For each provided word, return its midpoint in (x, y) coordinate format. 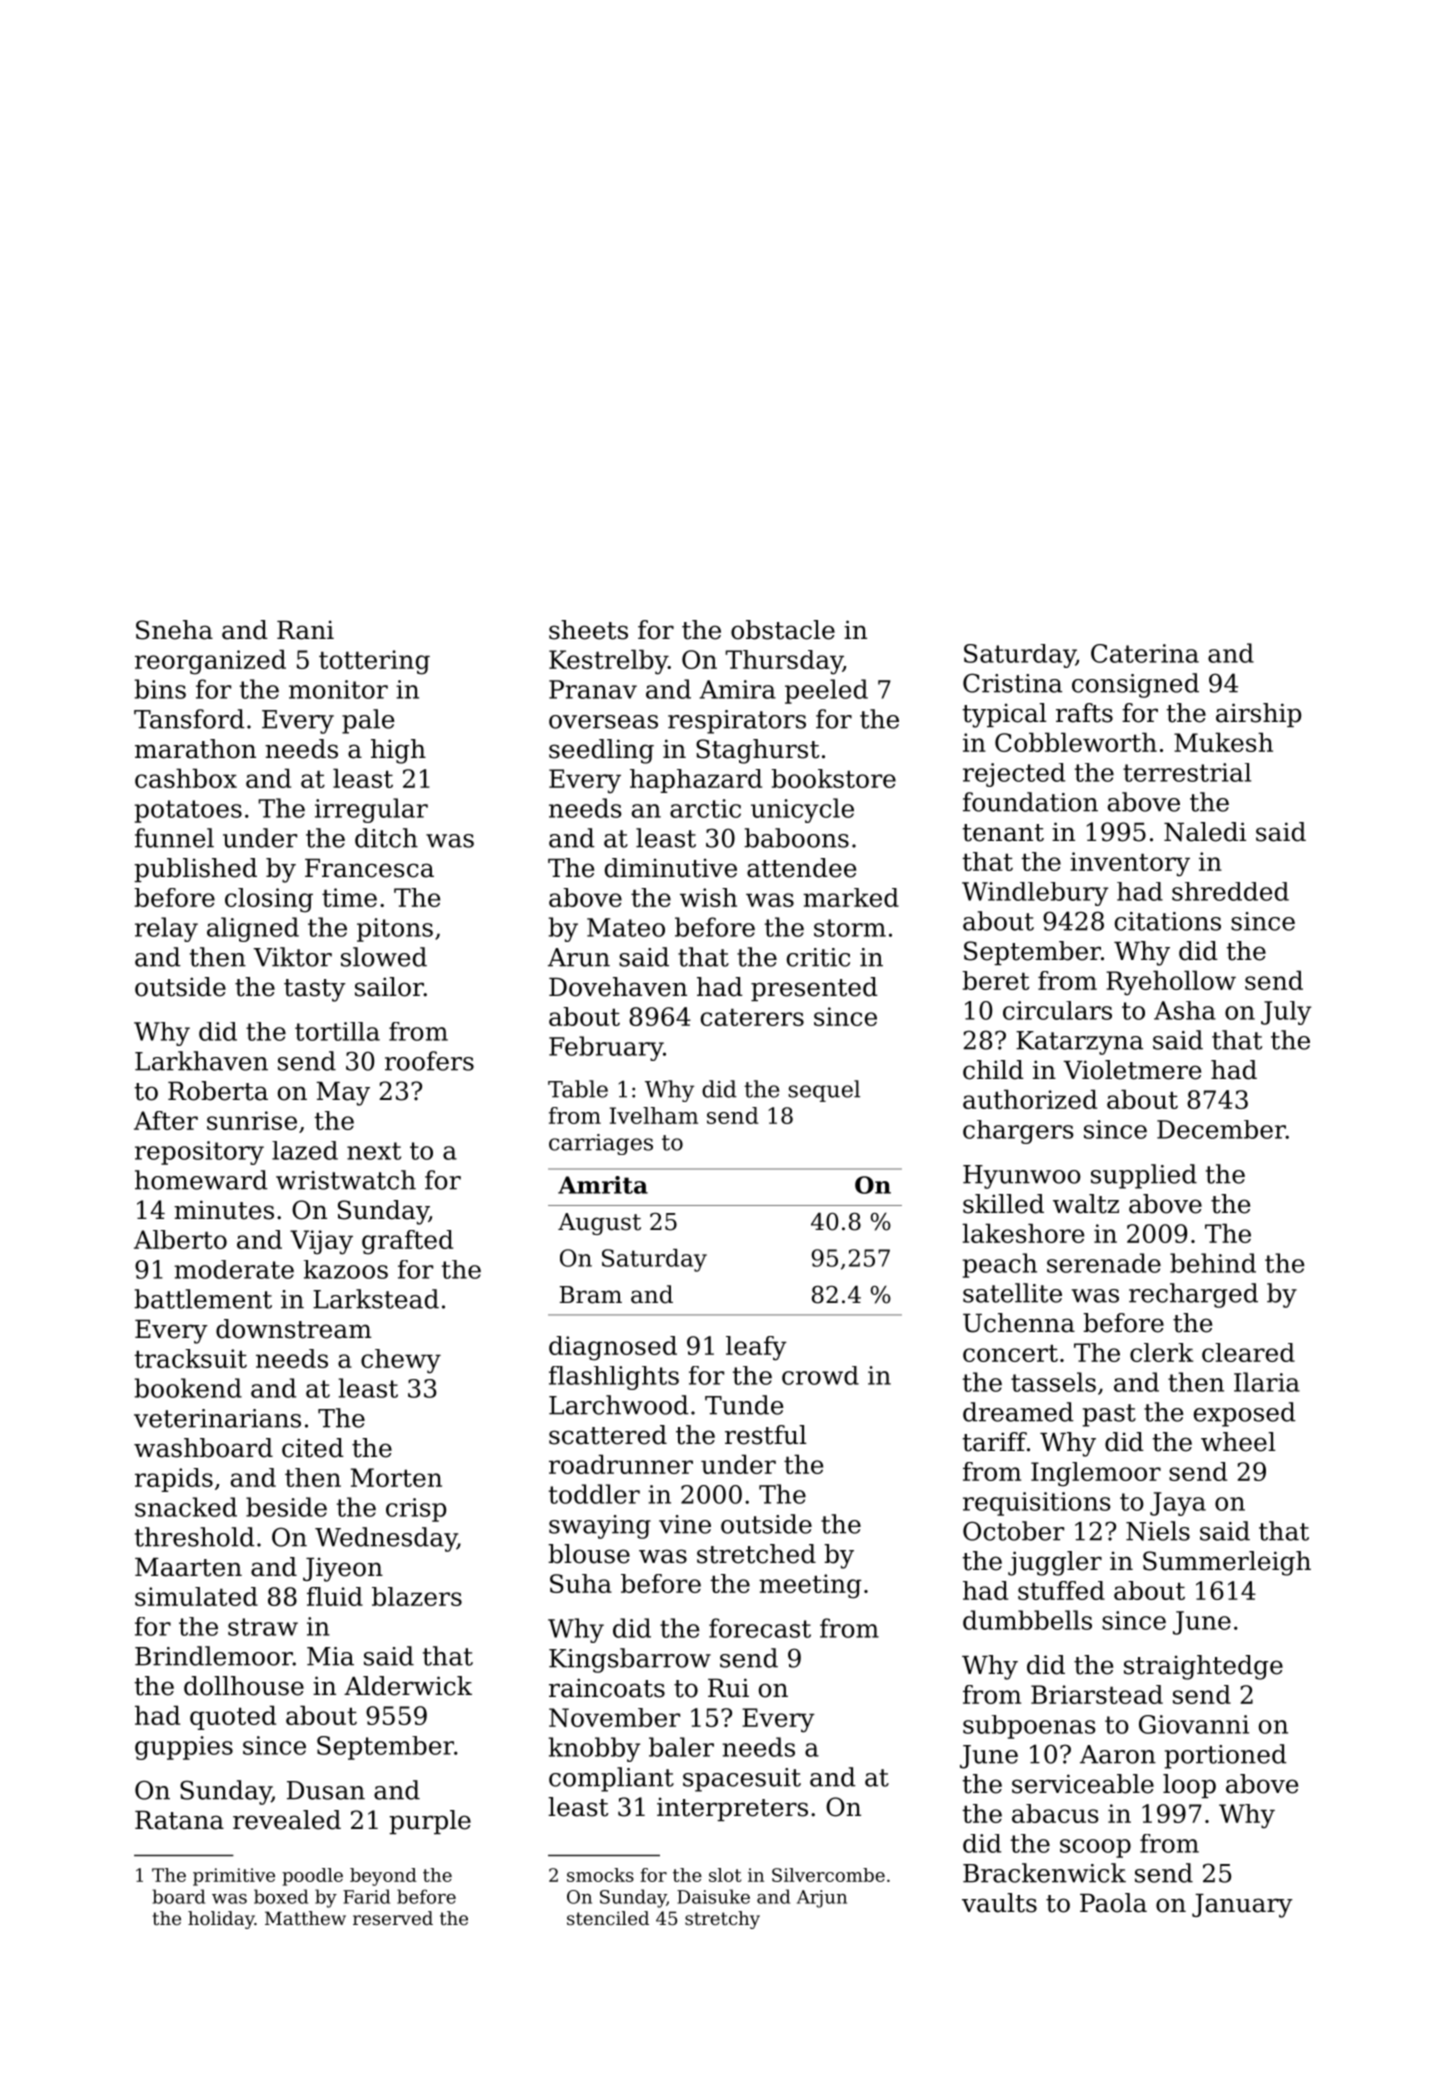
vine (685, 1524)
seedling (601, 751)
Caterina (1145, 653)
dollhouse (244, 1686)
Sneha (174, 630)
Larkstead (376, 1299)
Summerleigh (1227, 1563)
